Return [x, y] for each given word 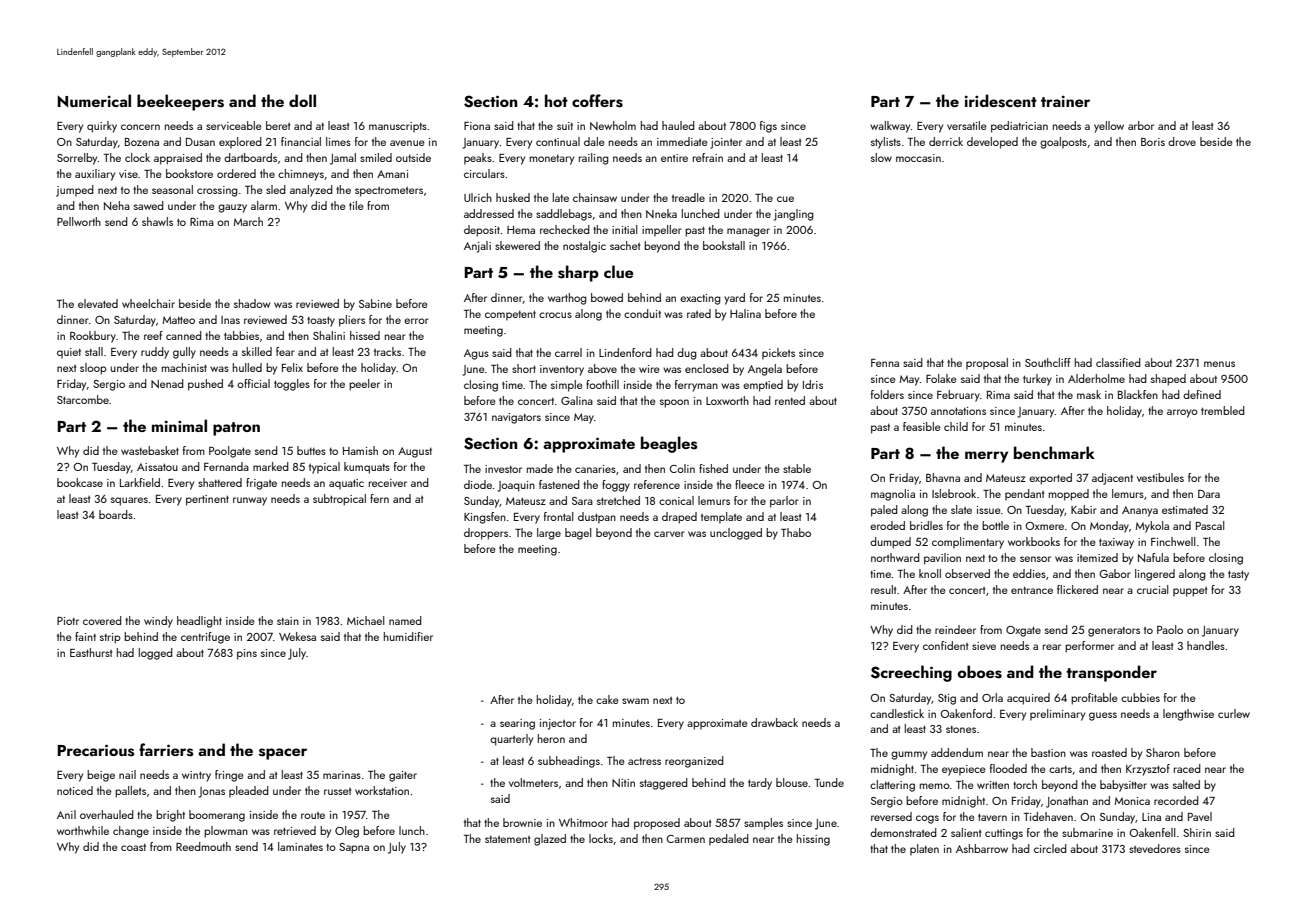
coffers [597, 101]
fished [713, 468]
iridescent [1001, 101]
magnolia [893, 495]
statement [507, 839]
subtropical [339, 500]
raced [1187, 768]
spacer [283, 754]
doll [302, 100]
